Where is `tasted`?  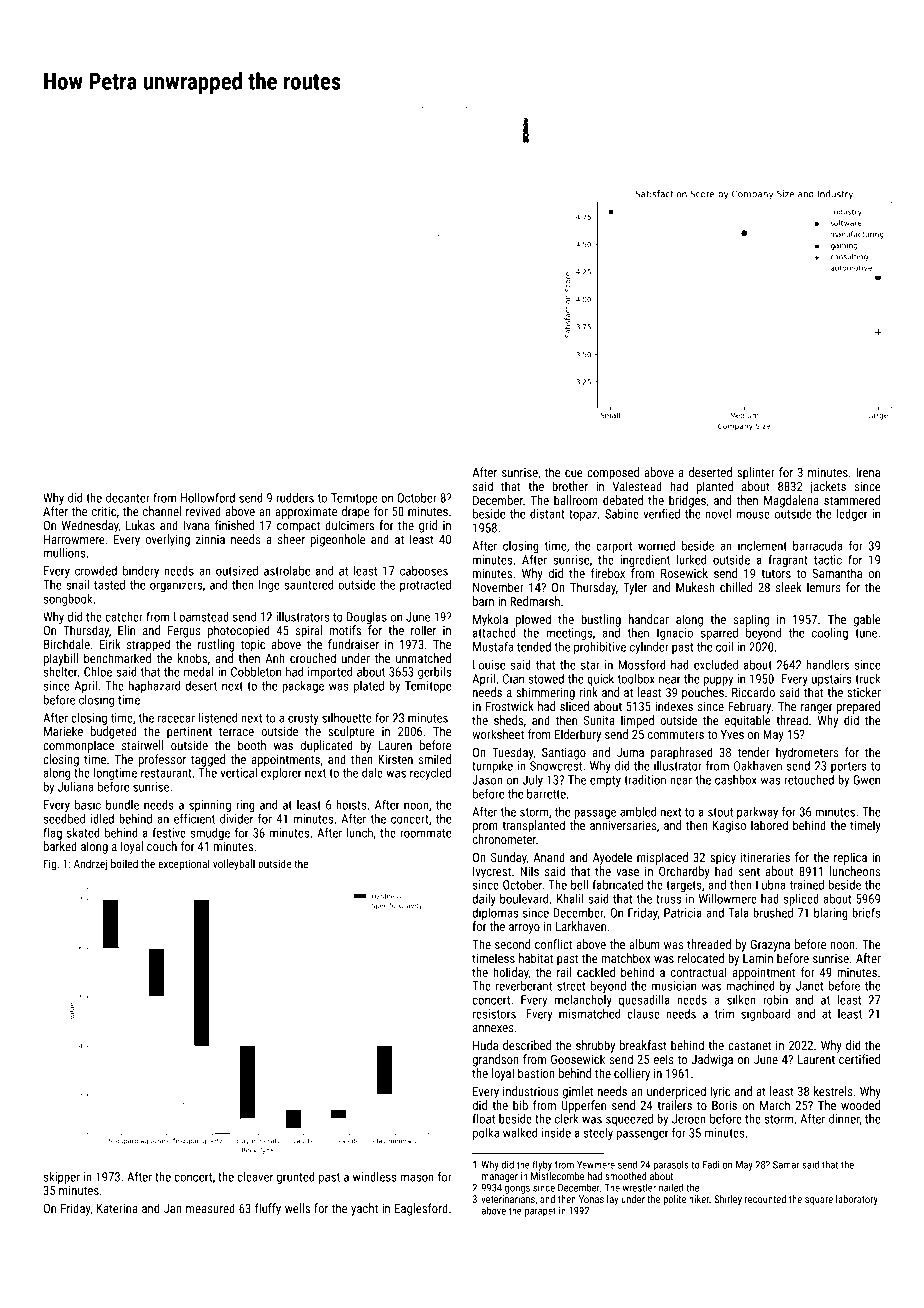
tasted is located at coordinates (109, 585).
